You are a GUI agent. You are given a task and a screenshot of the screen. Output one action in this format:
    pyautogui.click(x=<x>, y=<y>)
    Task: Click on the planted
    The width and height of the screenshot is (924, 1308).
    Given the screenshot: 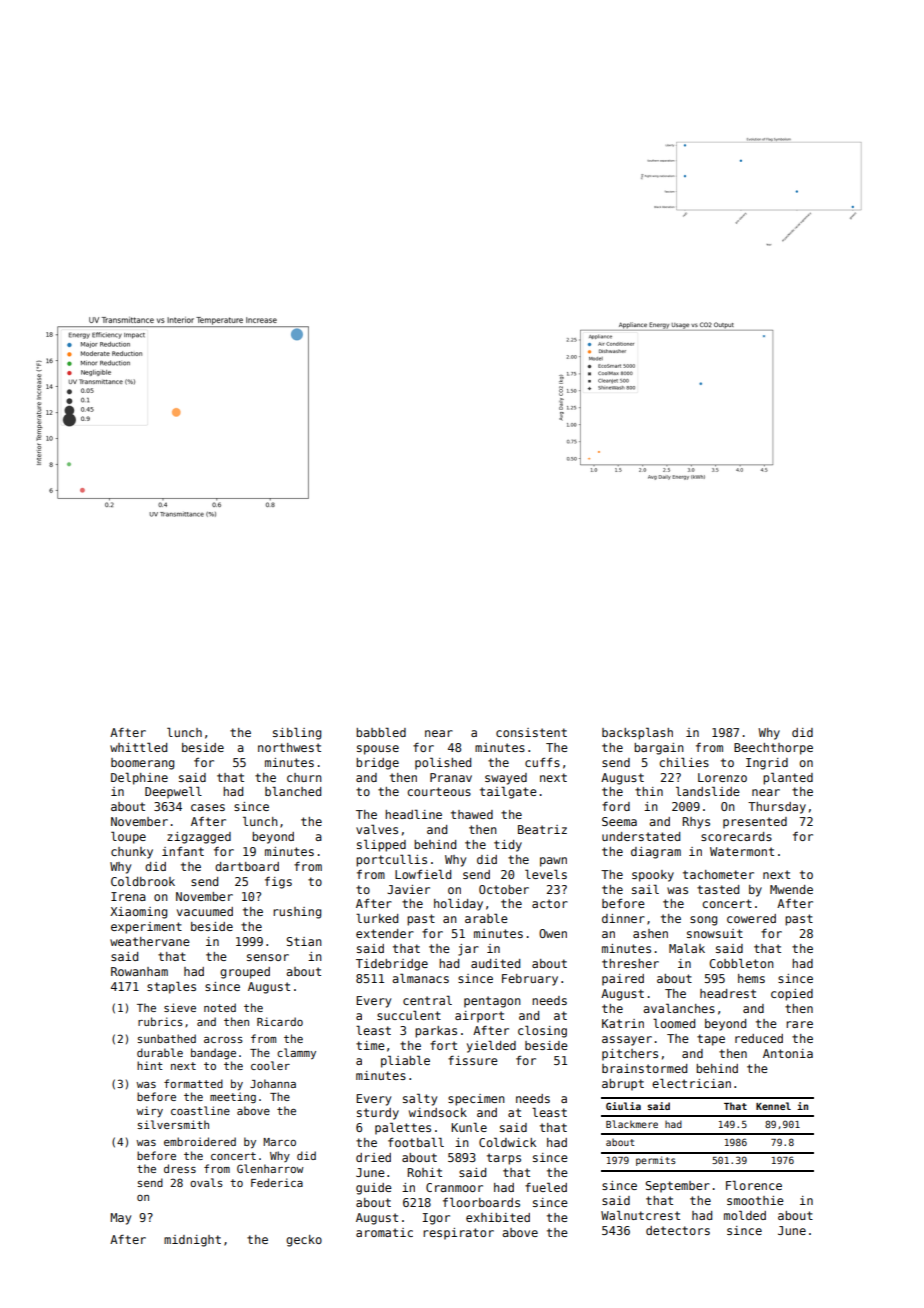 What is the action you would take?
    pyautogui.click(x=788, y=778)
